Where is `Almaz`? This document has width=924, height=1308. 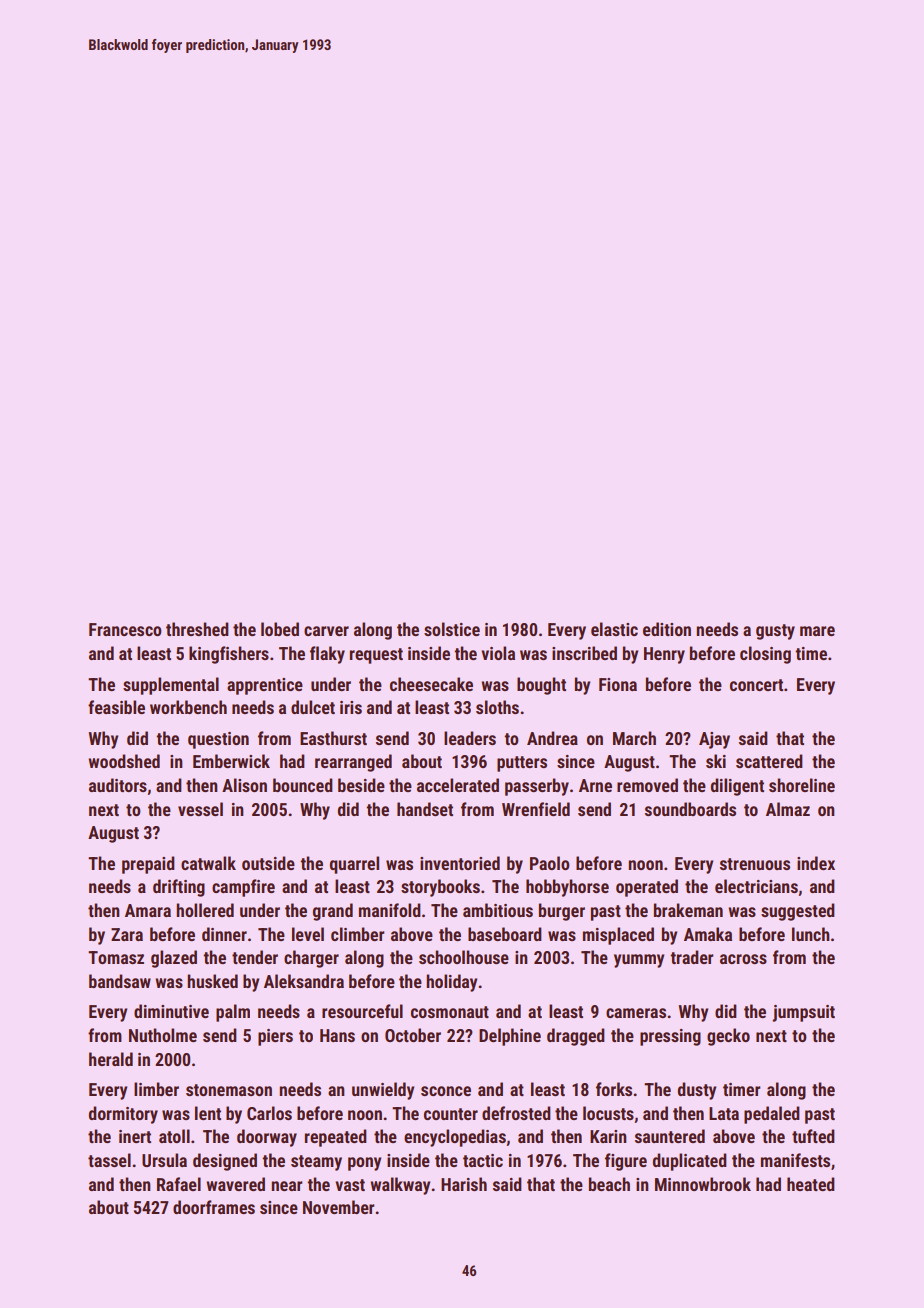
Almaz is located at coordinates (788, 809).
